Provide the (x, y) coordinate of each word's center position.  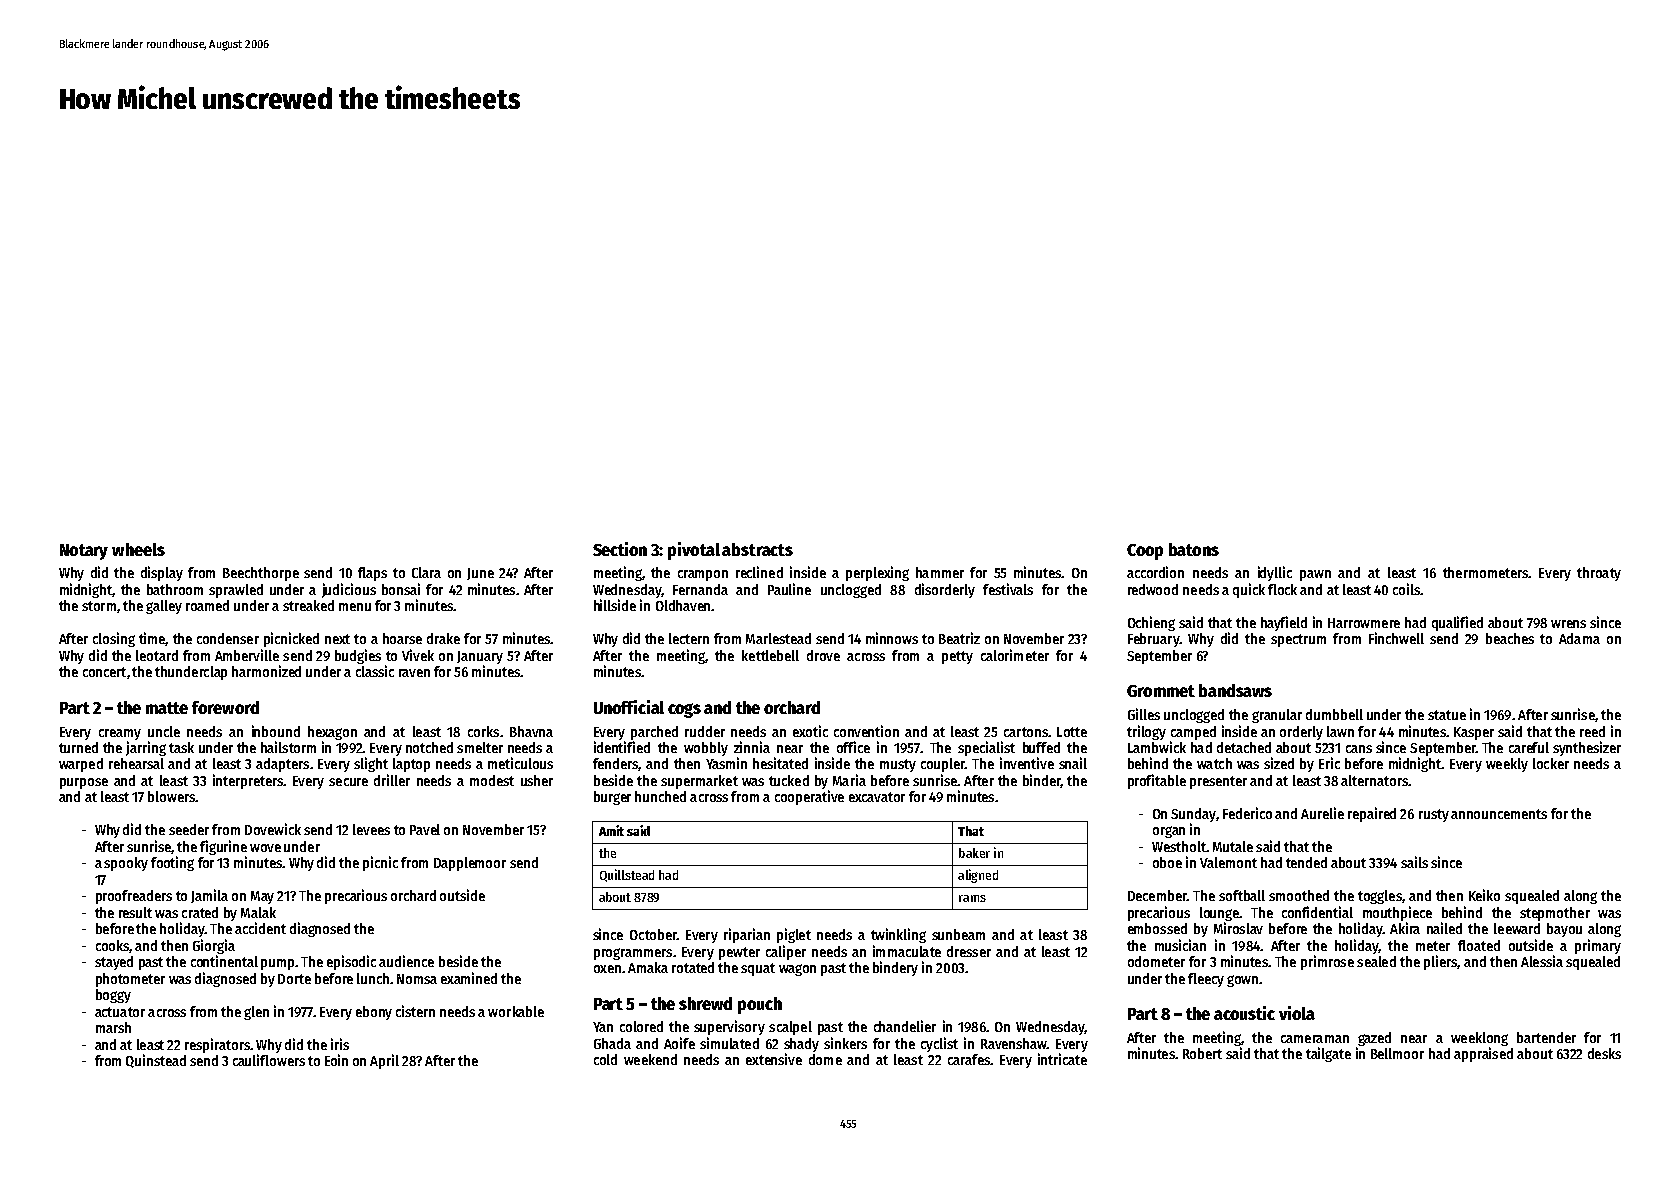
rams (972, 898)
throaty (1599, 574)
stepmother (1555, 914)
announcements (1499, 814)
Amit (611, 830)
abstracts (757, 549)
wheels (138, 549)
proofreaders (134, 897)
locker (1551, 763)
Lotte (1072, 732)
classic (375, 671)
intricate (1062, 1059)
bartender (1546, 1037)
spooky (126, 864)
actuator (120, 1012)
